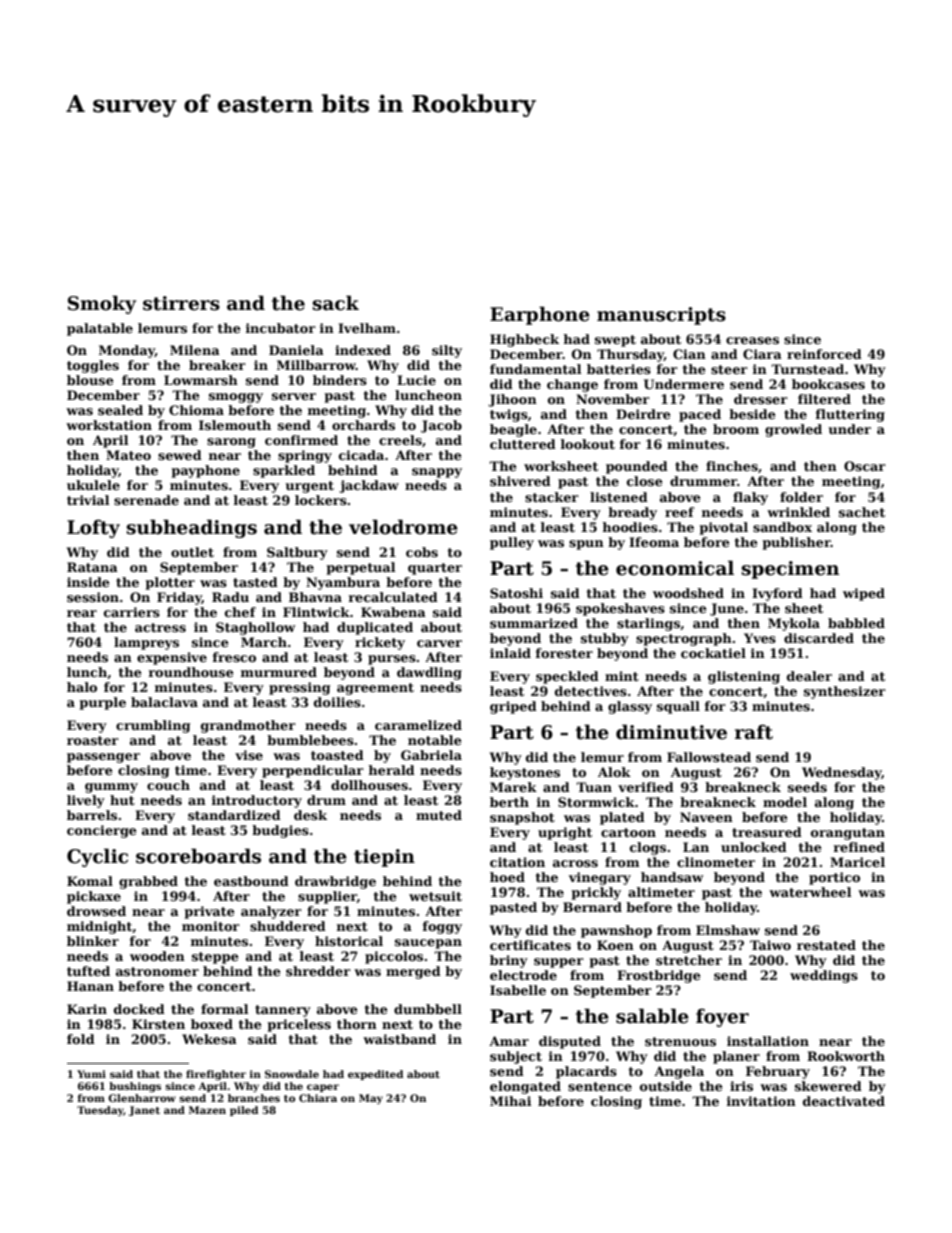 The image size is (952, 1233). I want to click on sack, so click(335, 303).
